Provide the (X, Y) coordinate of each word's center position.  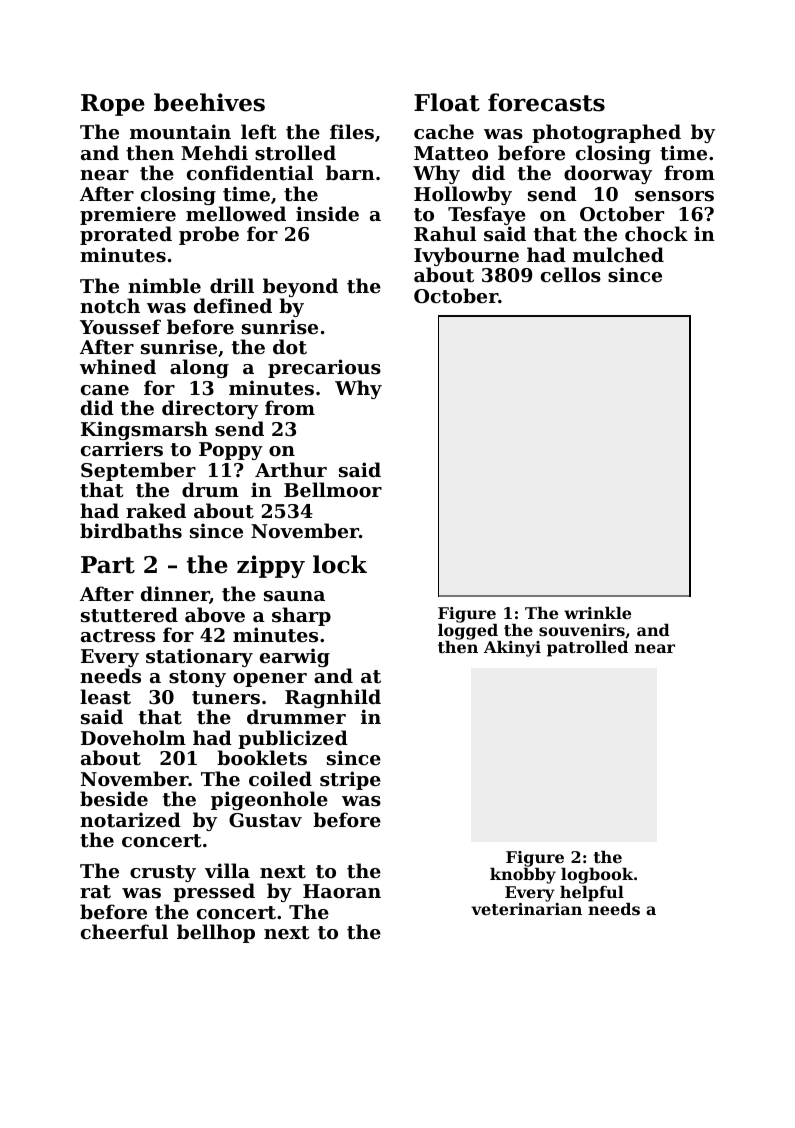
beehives (209, 102)
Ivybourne (466, 257)
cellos (571, 275)
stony (197, 678)
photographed (606, 133)
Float (447, 102)
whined (118, 366)
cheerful (124, 931)
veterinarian (526, 909)
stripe (350, 780)
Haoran (342, 891)
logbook (597, 876)
